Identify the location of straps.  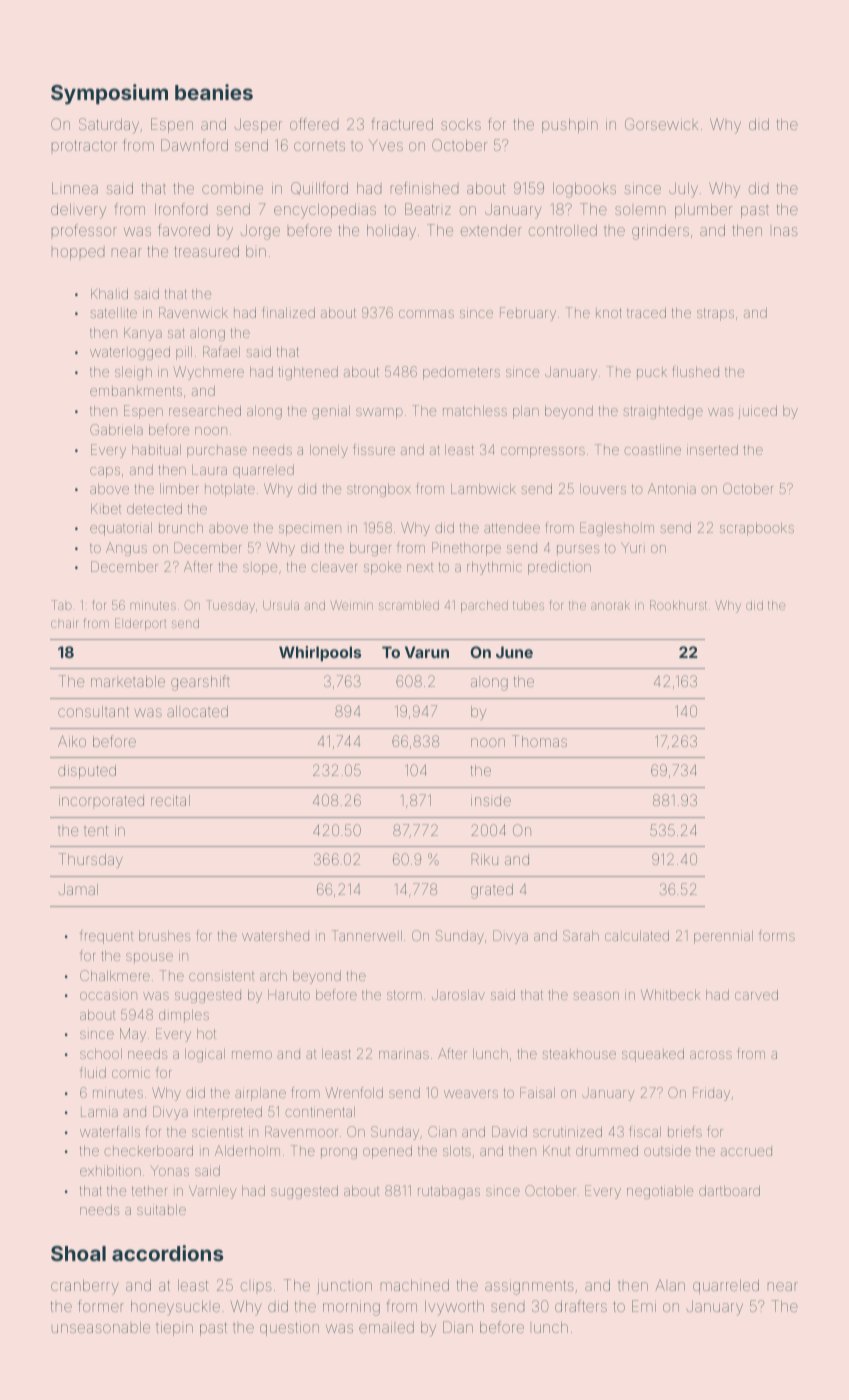
(715, 314).
